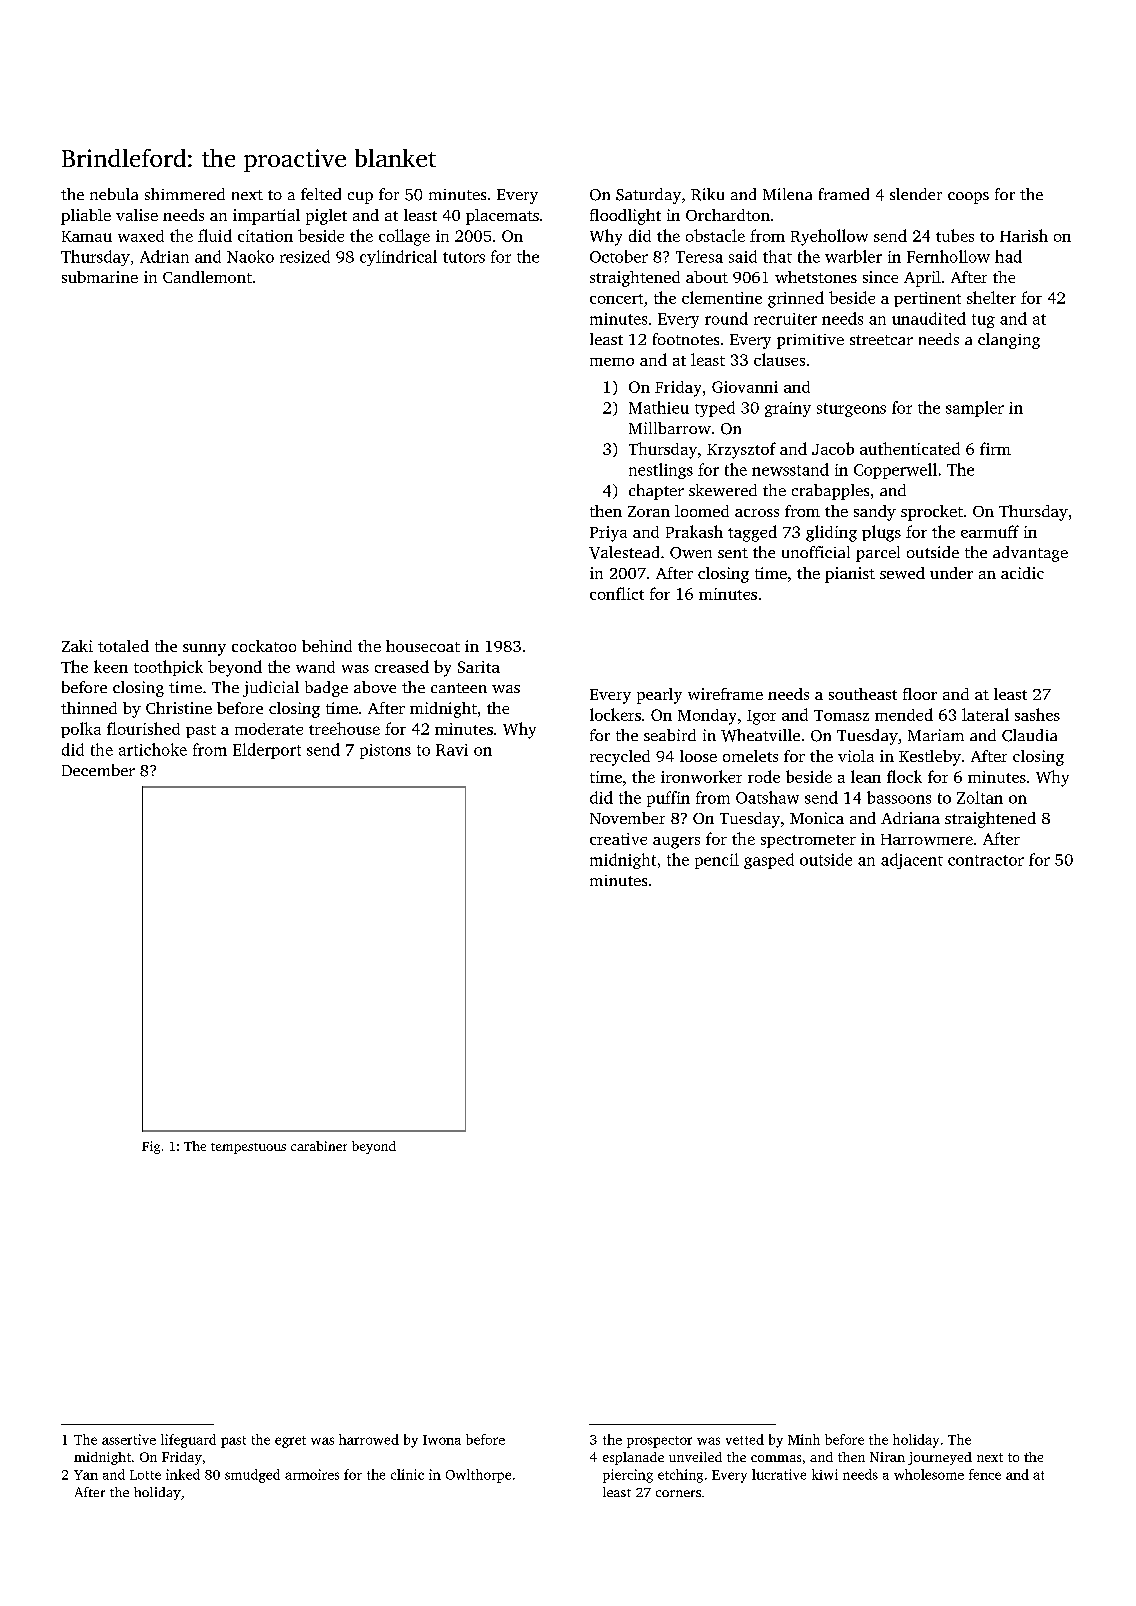 The width and height of the screenshot is (1136, 1606). What do you see at coordinates (319, 1146) in the screenshot?
I see `carabiner` at bounding box center [319, 1146].
